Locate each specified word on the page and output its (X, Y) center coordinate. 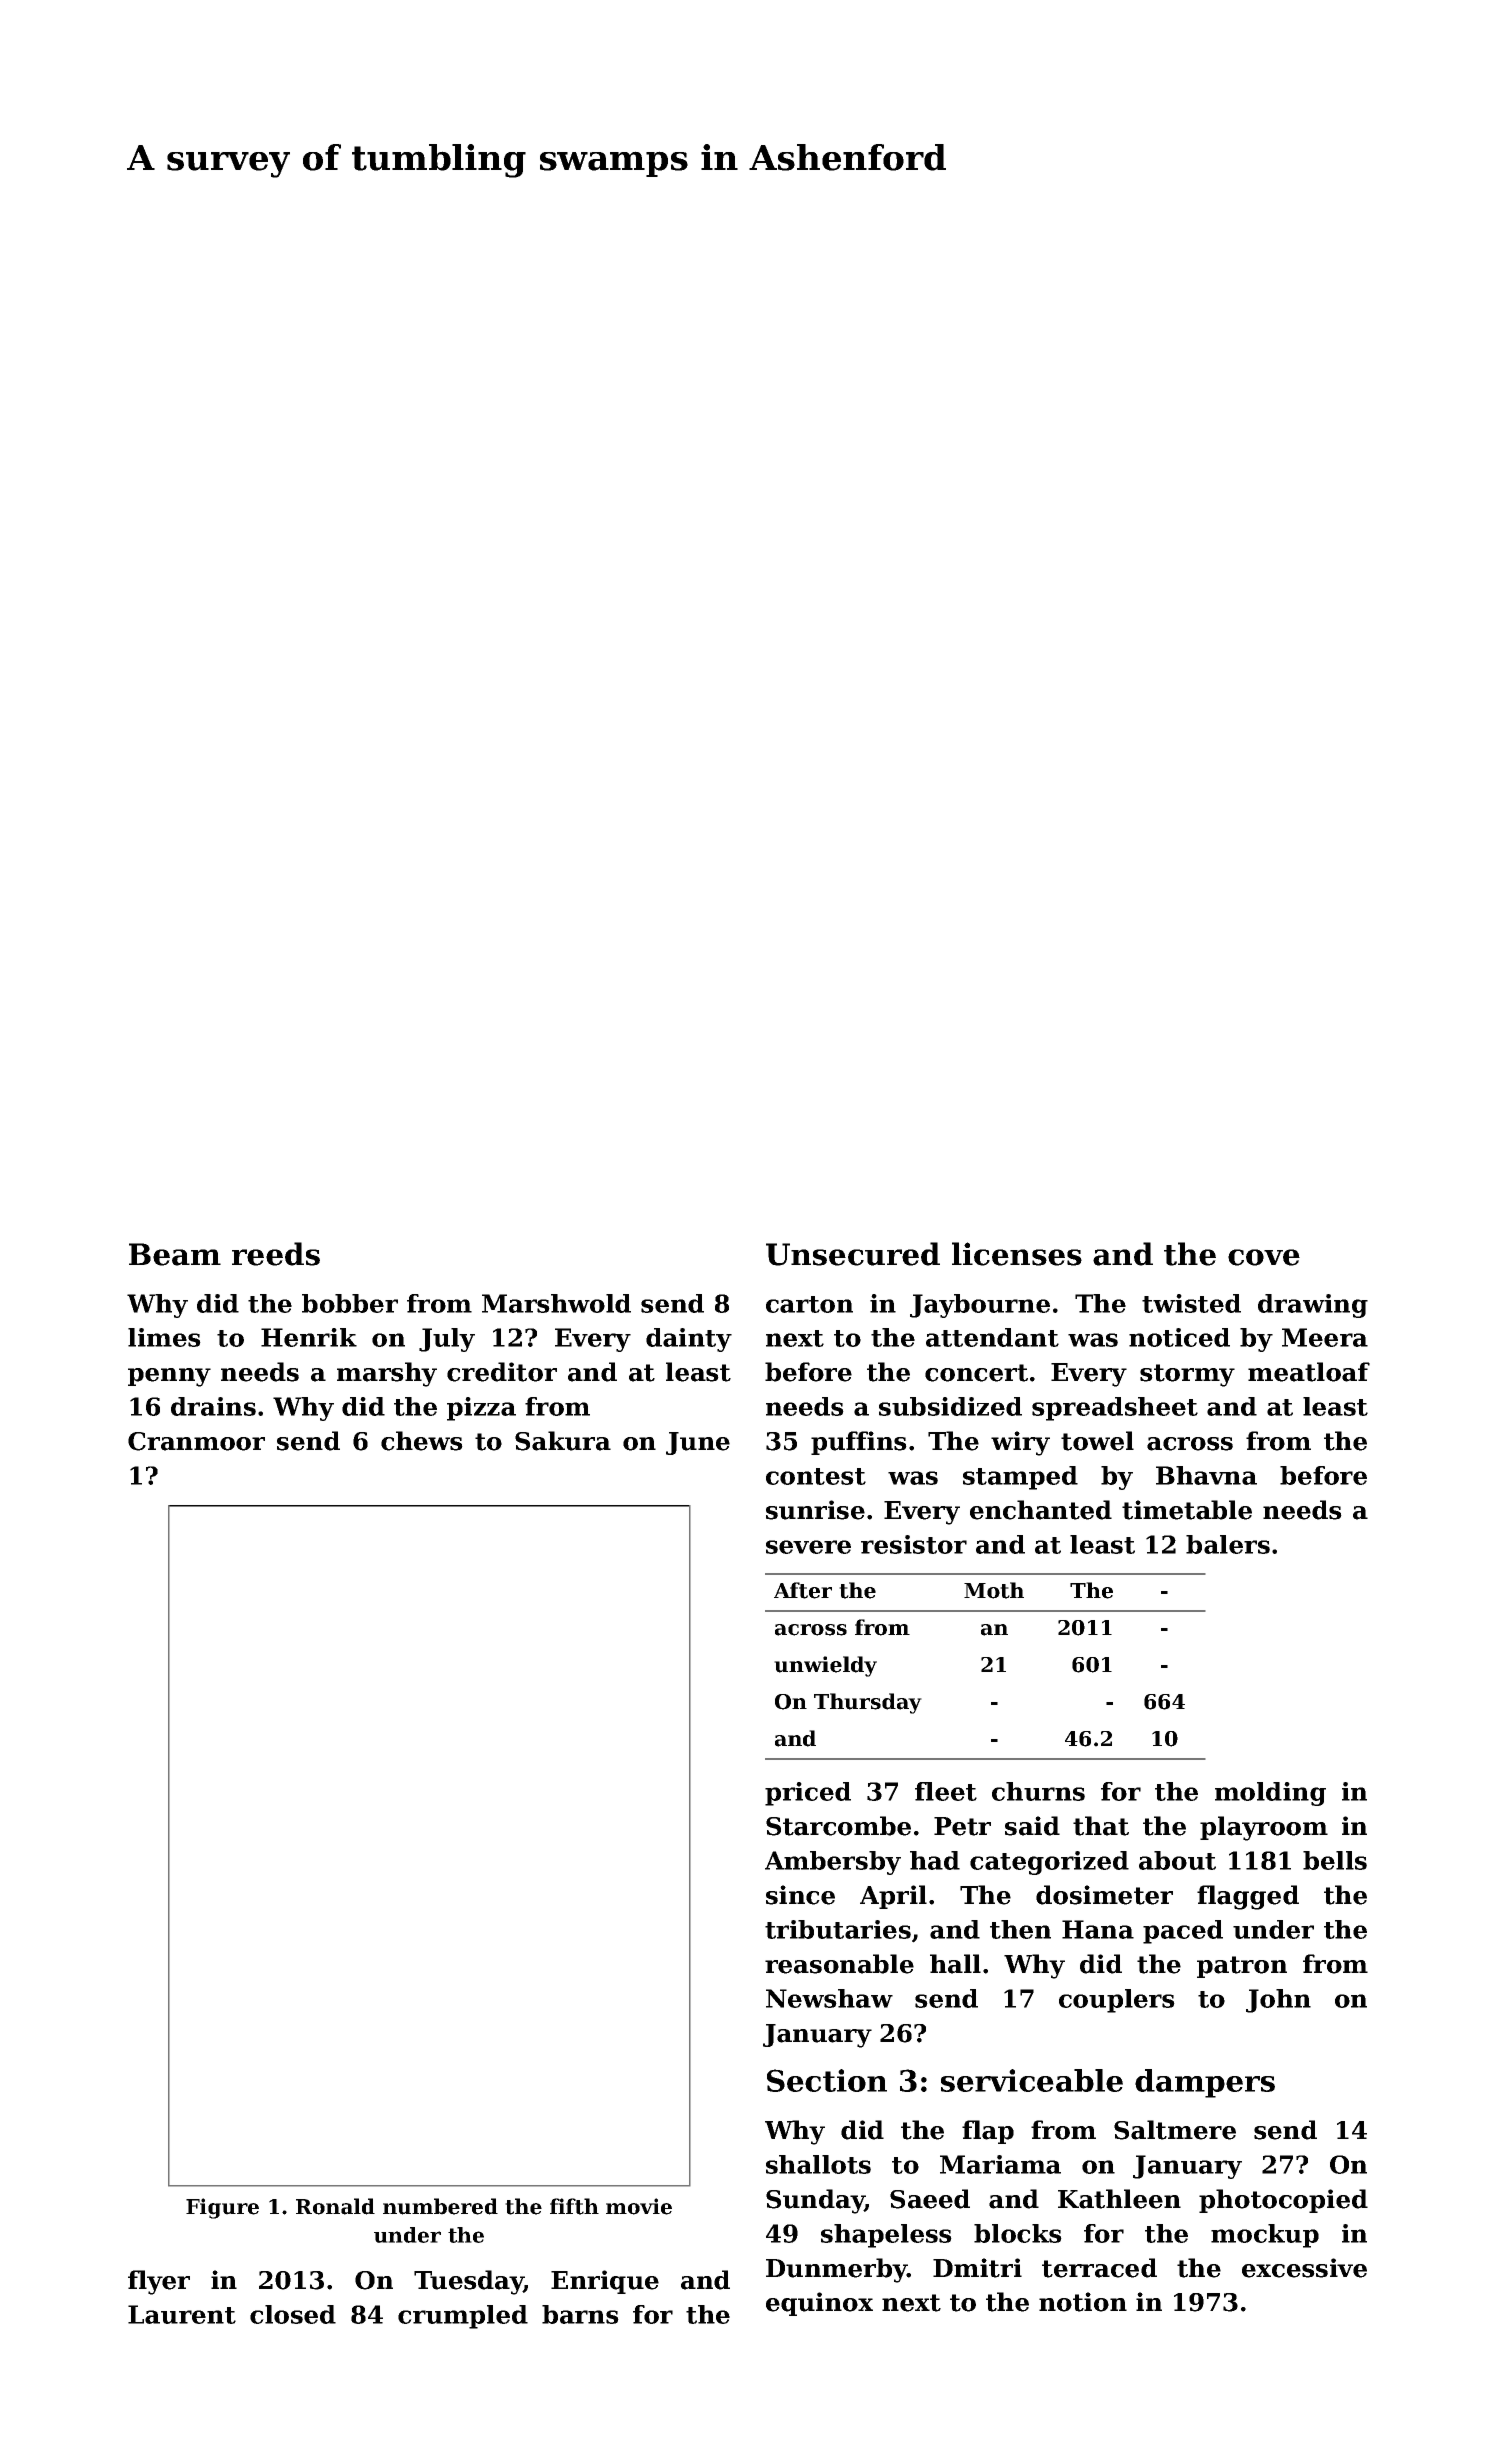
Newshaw (829, 1998)
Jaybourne (980, 1306)
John (1278, 2001)
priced (808, 1794)
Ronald (335, 2206)
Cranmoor (196, 1441)
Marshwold (556, 1303)
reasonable (839, 1964)
